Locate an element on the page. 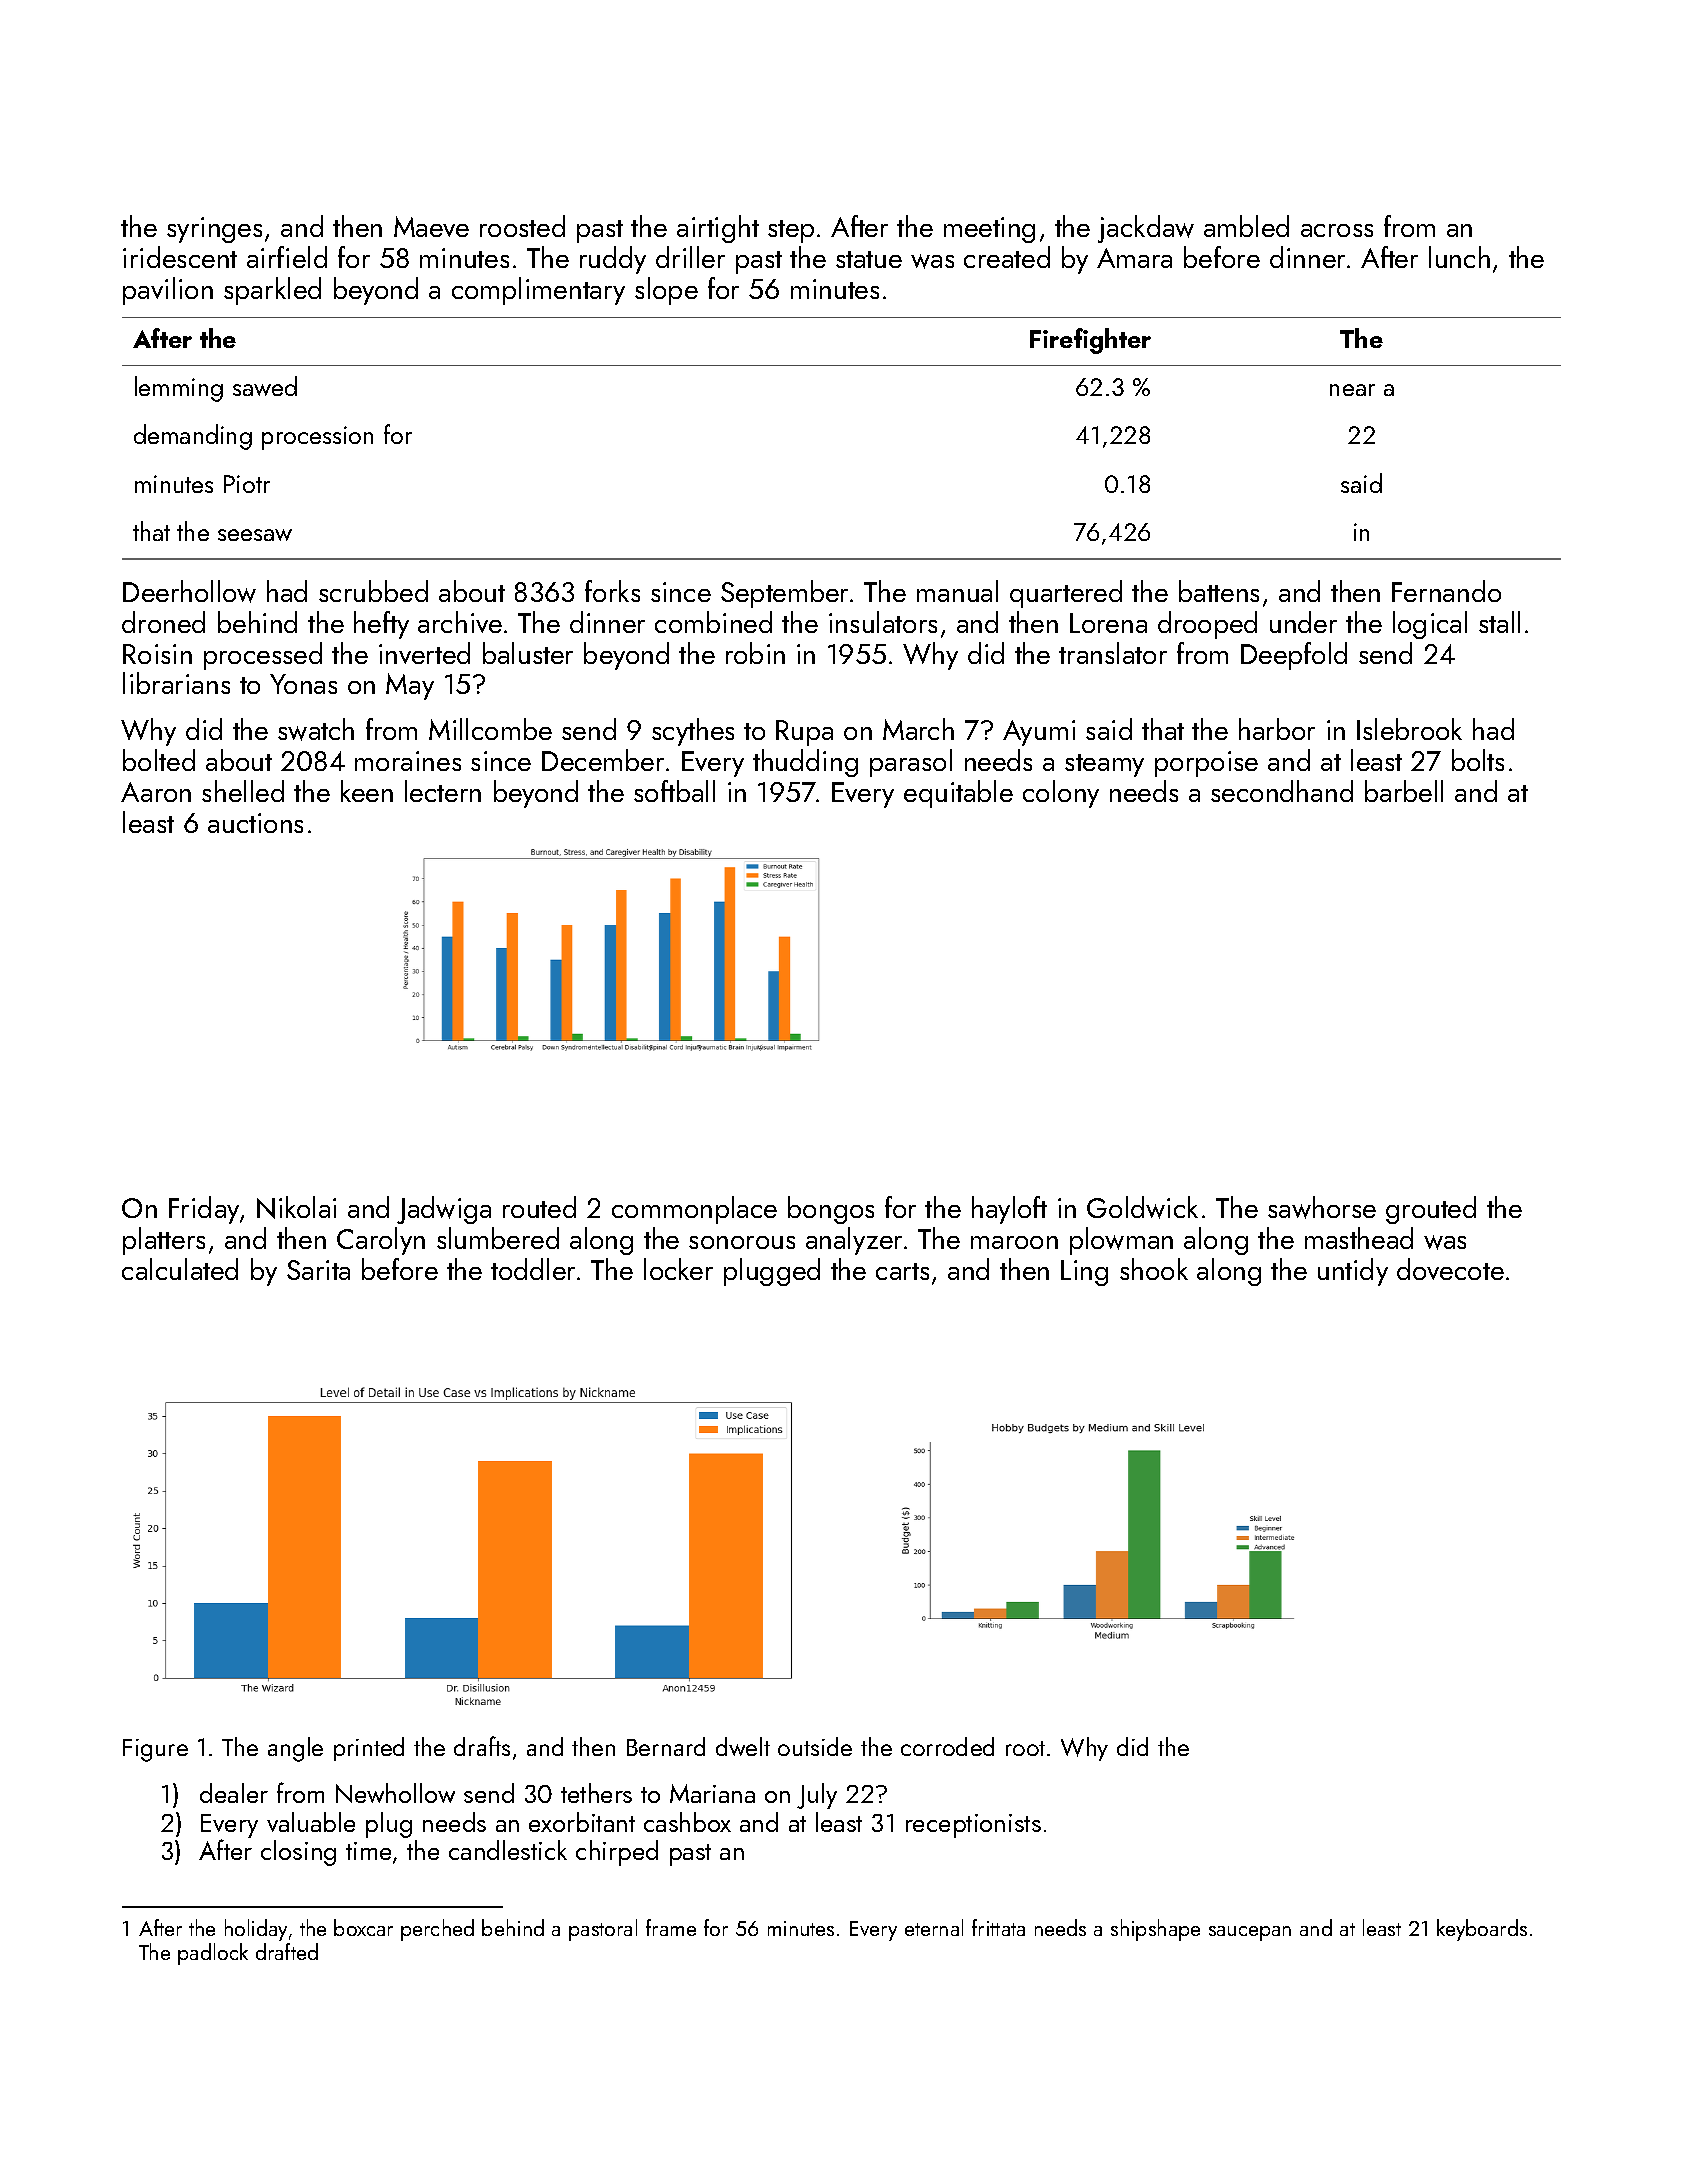 The height and width of the image is (2178, 1683). barbell is located at coordinates (1404, 791).
